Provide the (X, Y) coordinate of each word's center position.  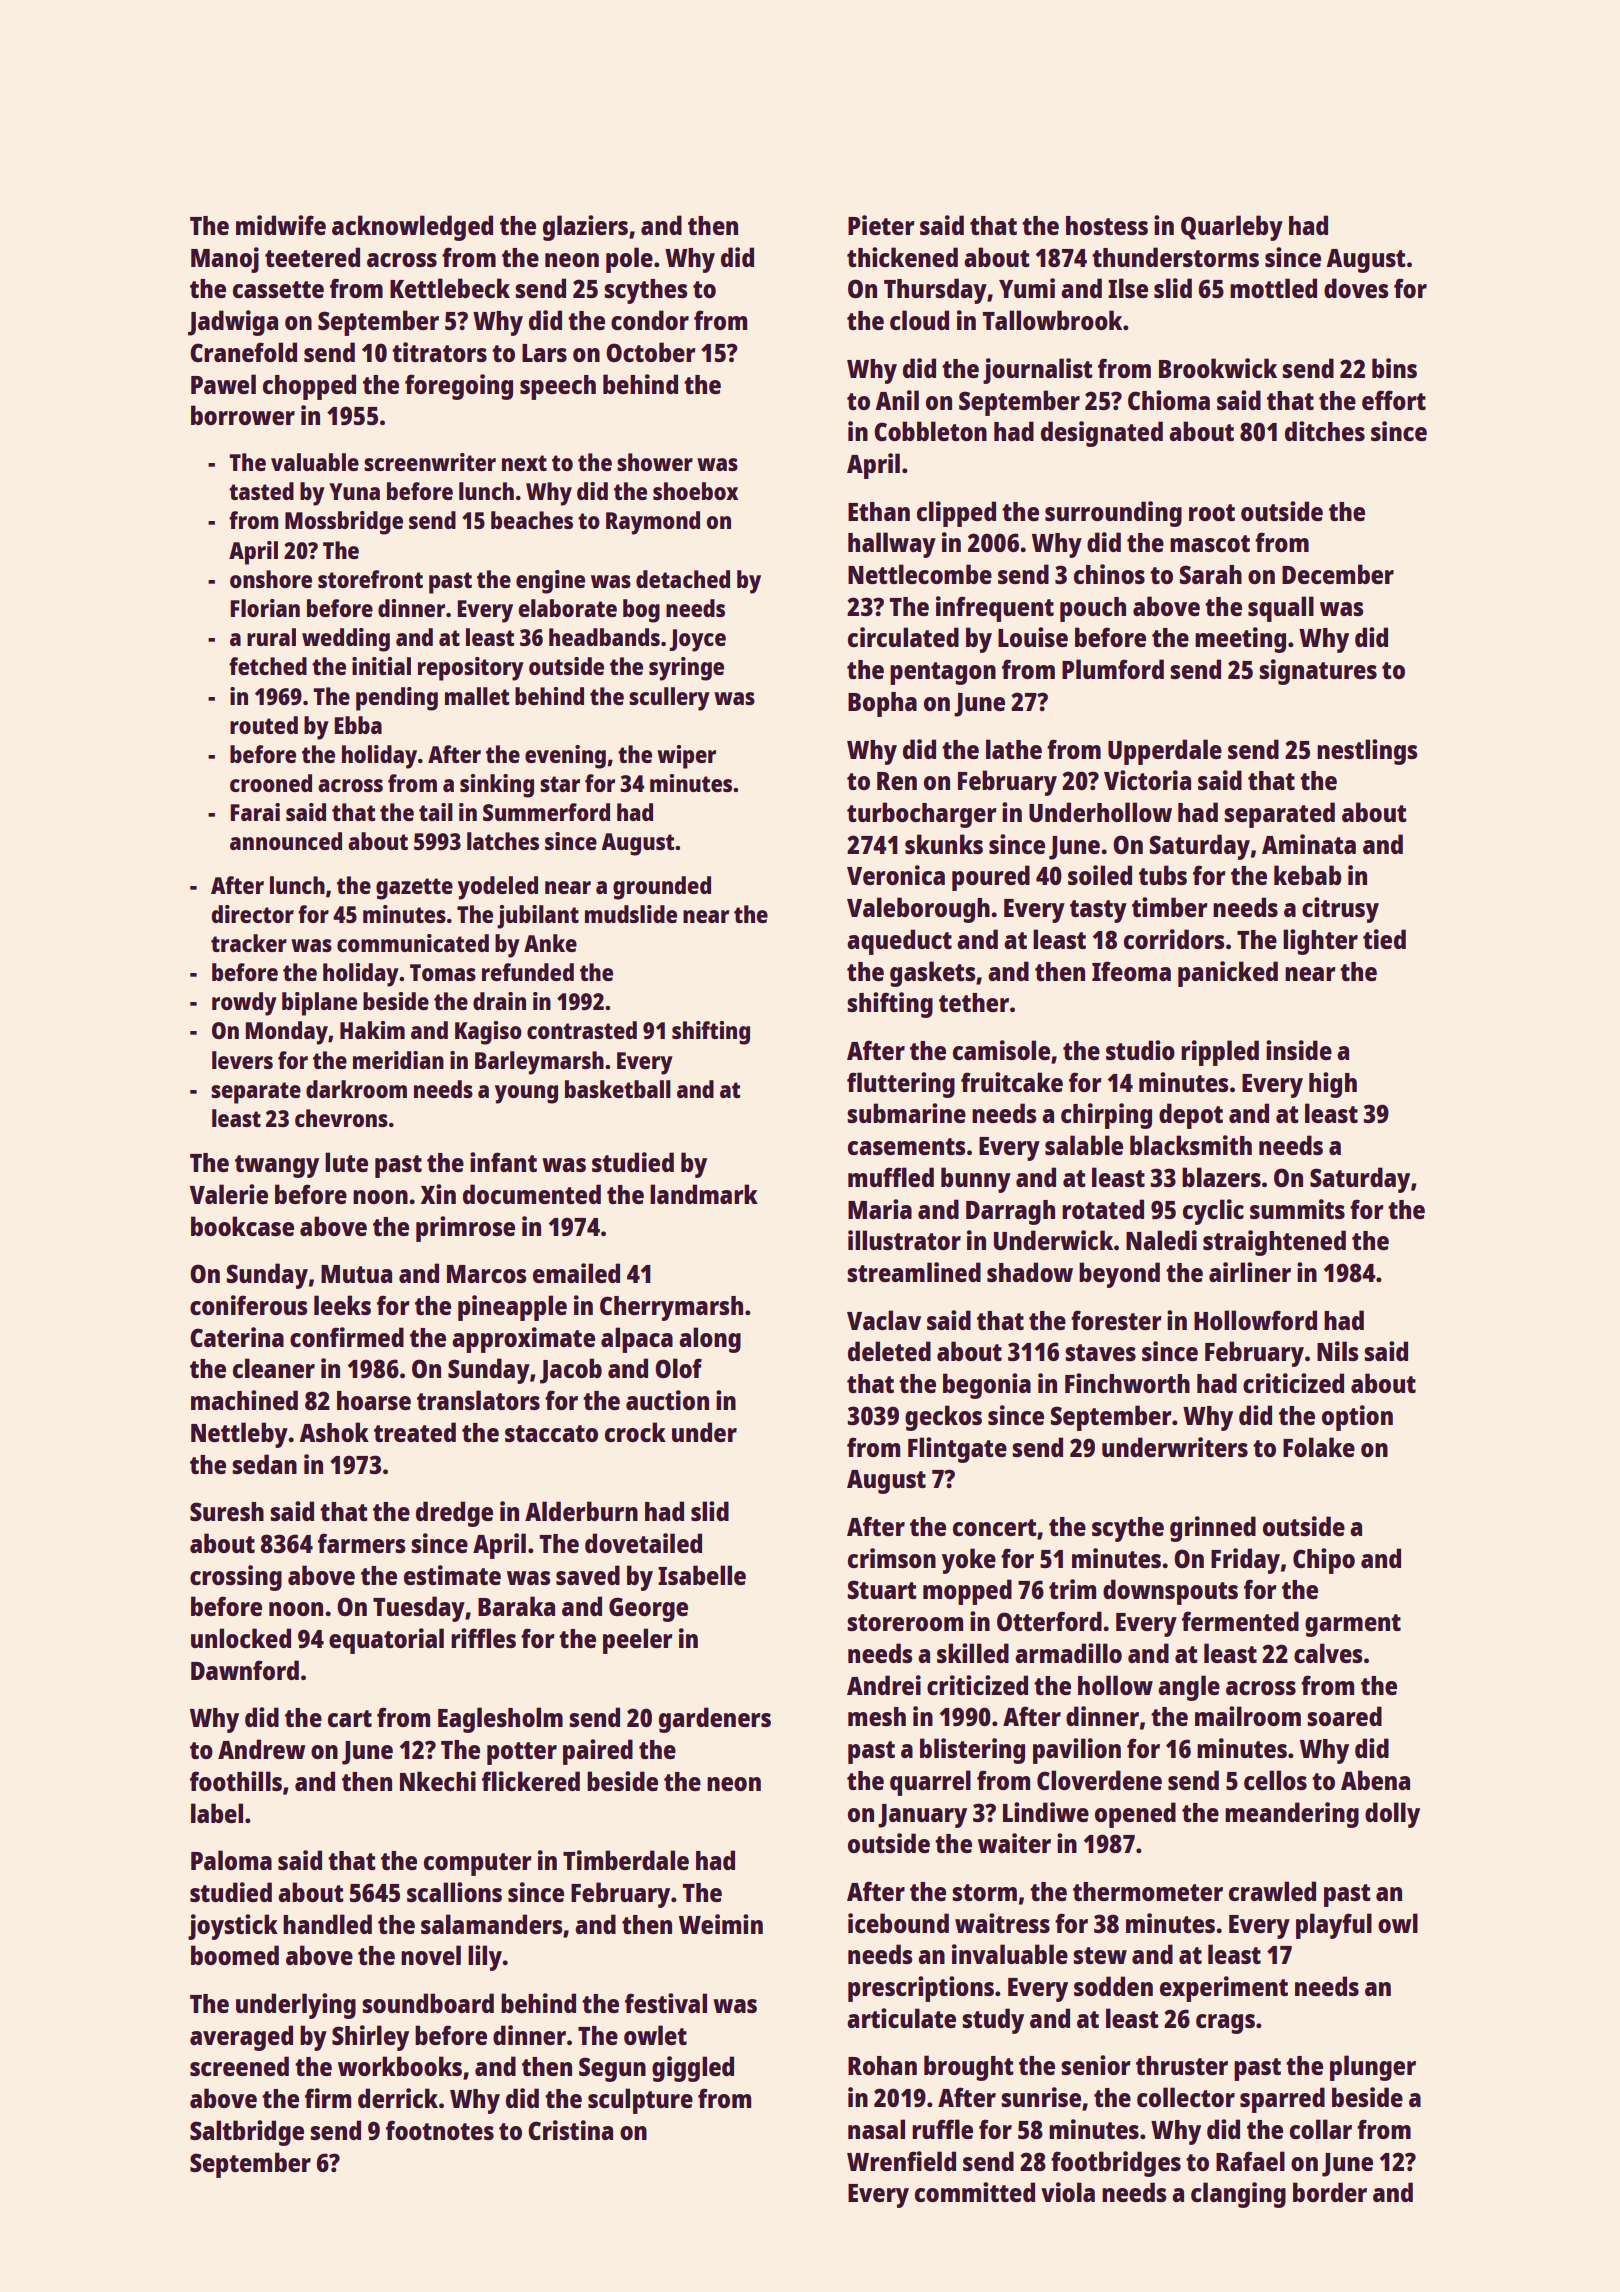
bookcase (242, 1226)
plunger (1373, 2068)
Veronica (896, 875)
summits (1297, 1209)
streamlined (914, 1272)
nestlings (1367, 752)
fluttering (901, 1085)
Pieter (881, 225)
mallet (477, 696)
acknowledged (412, 228)
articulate (901, 2018)
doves (1356, 288)
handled (327, 1924)
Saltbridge (247, 2133)
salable (1084, 1145)
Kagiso (488, 1033)
